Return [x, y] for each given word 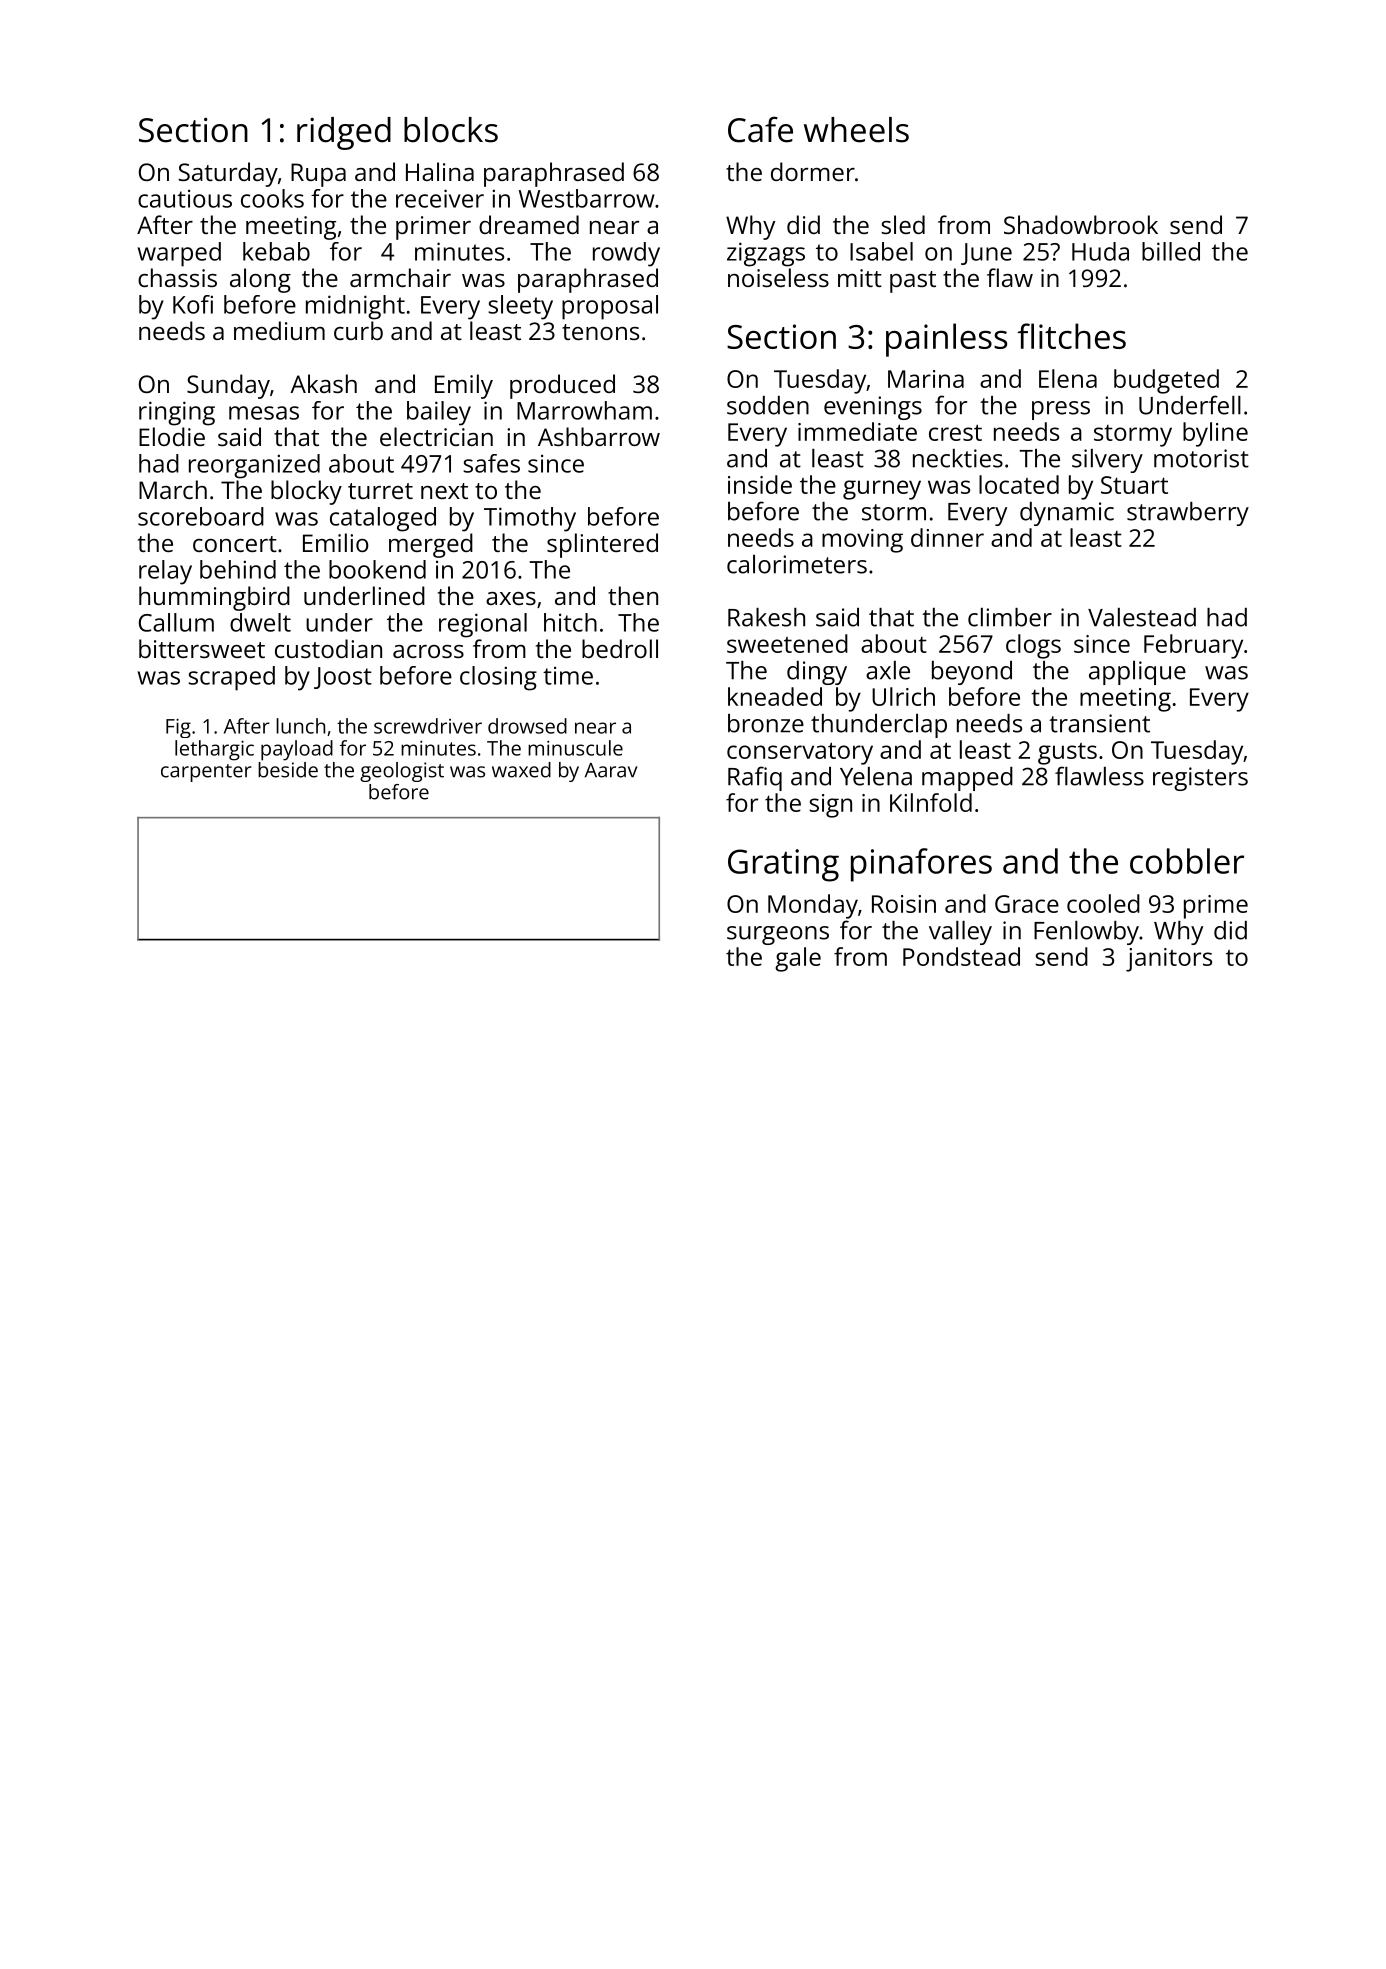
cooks [272, 198]
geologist [402, 772]
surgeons [778, 935]
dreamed [529, 224]
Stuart [1134, 485]
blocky [306, 492]
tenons [600, 332]
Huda [1100, 251]
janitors [1169, 960]
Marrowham [584, 410]
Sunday [228, 386]
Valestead [1142, 617]
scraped [231, 678]
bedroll [620, 648]
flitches [1071, 336]
